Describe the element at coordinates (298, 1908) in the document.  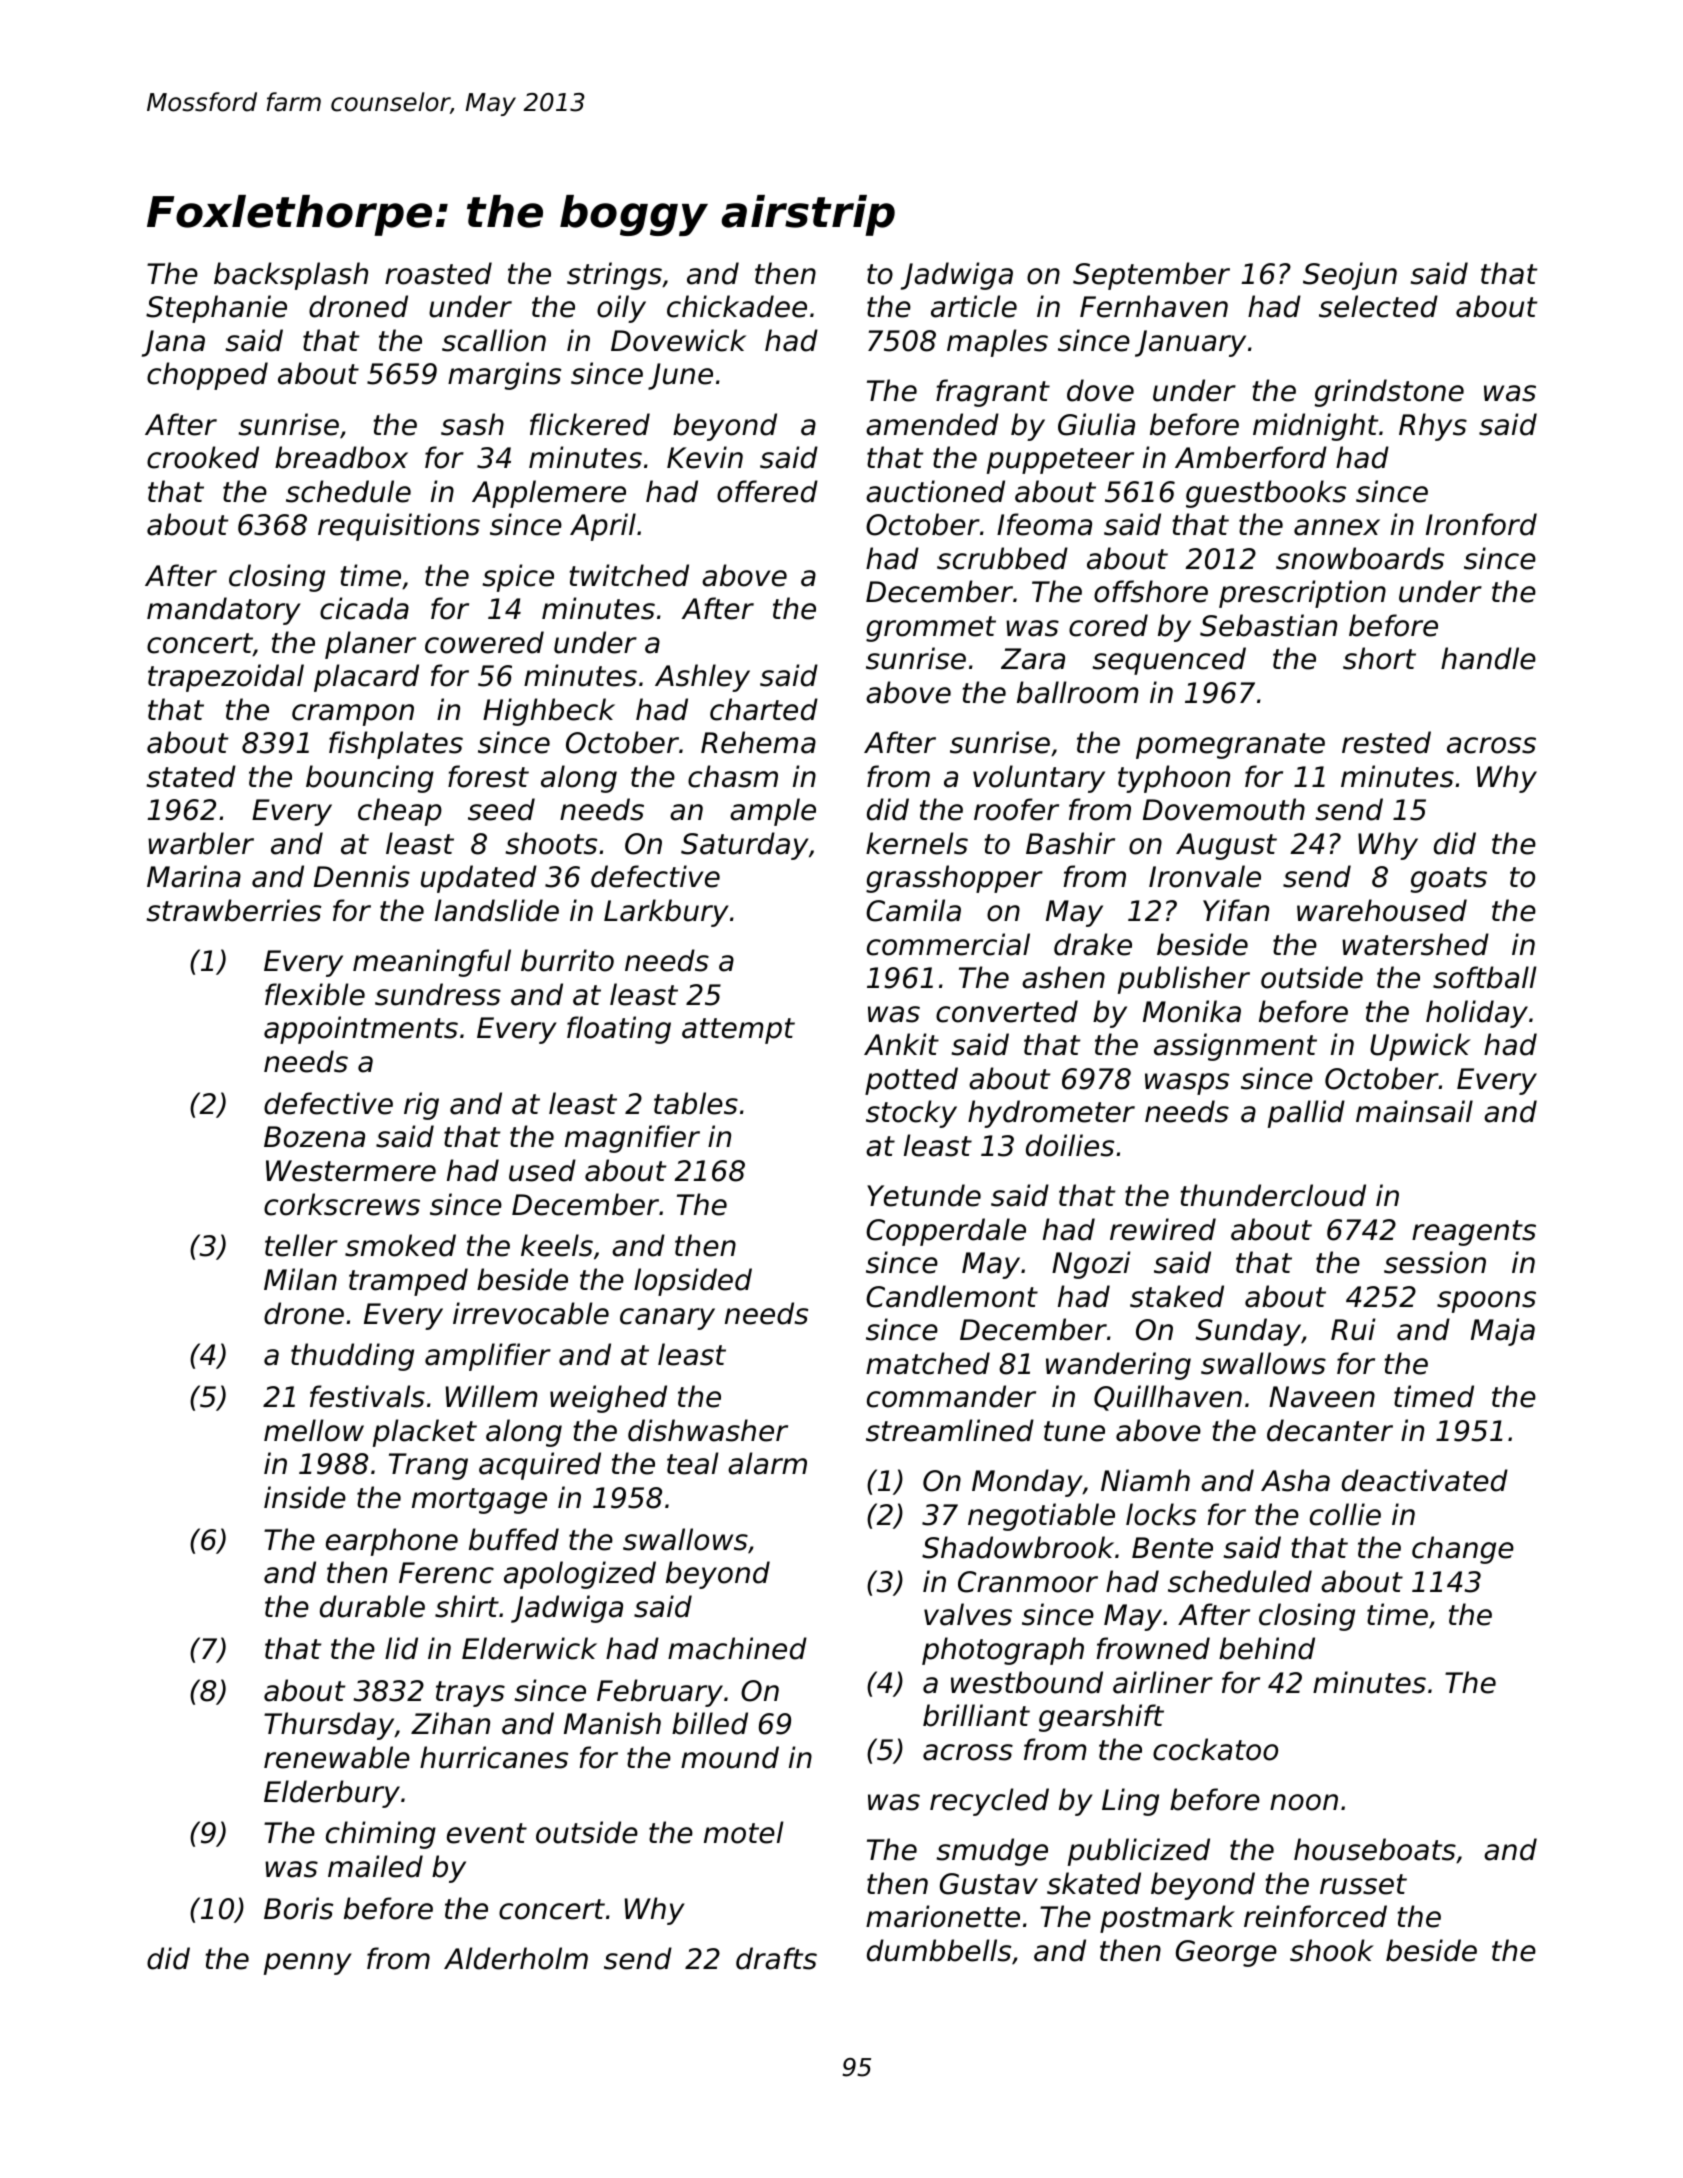
I see `Boris` at that location.
